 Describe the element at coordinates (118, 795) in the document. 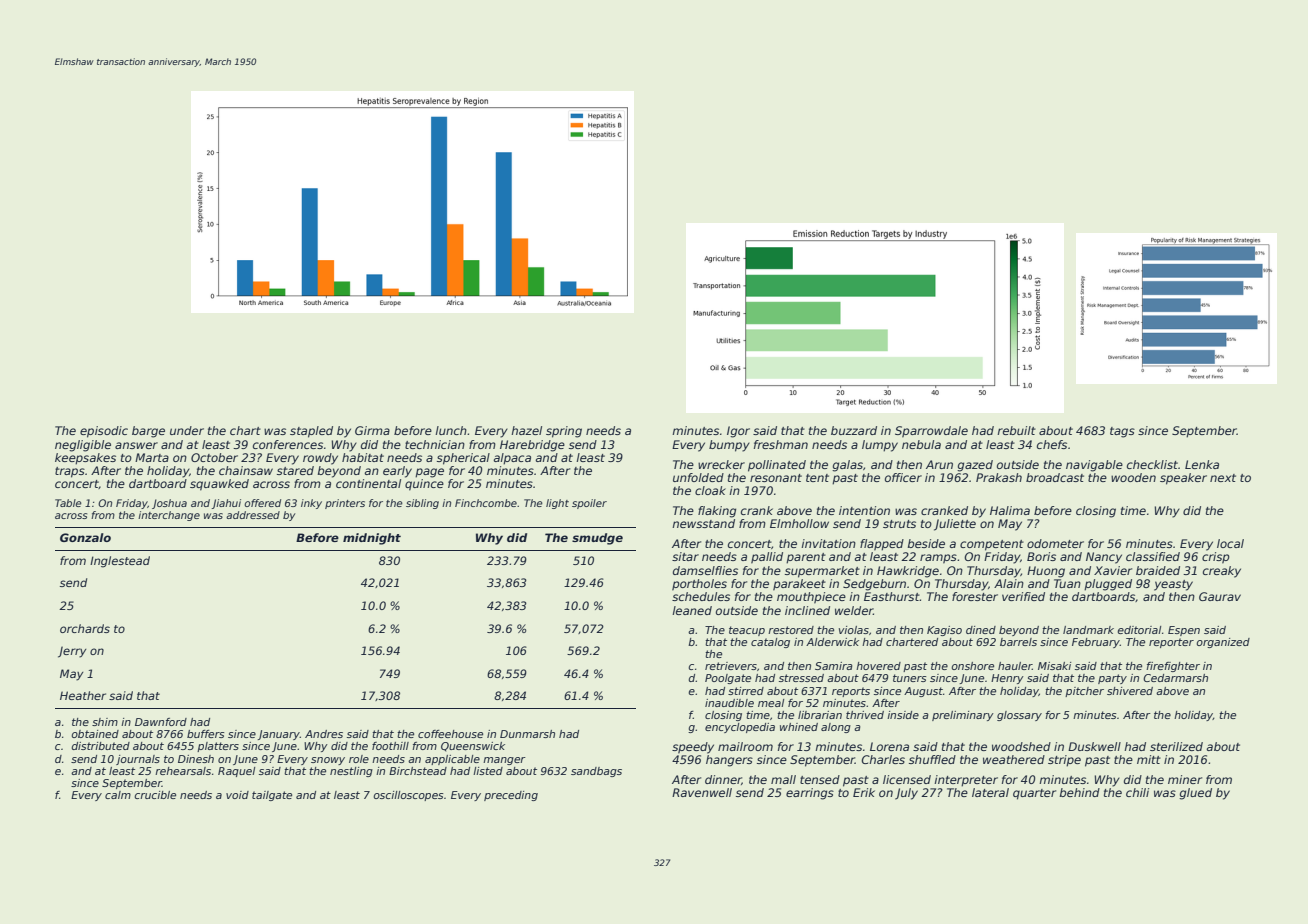

I see `calm` at that location.
